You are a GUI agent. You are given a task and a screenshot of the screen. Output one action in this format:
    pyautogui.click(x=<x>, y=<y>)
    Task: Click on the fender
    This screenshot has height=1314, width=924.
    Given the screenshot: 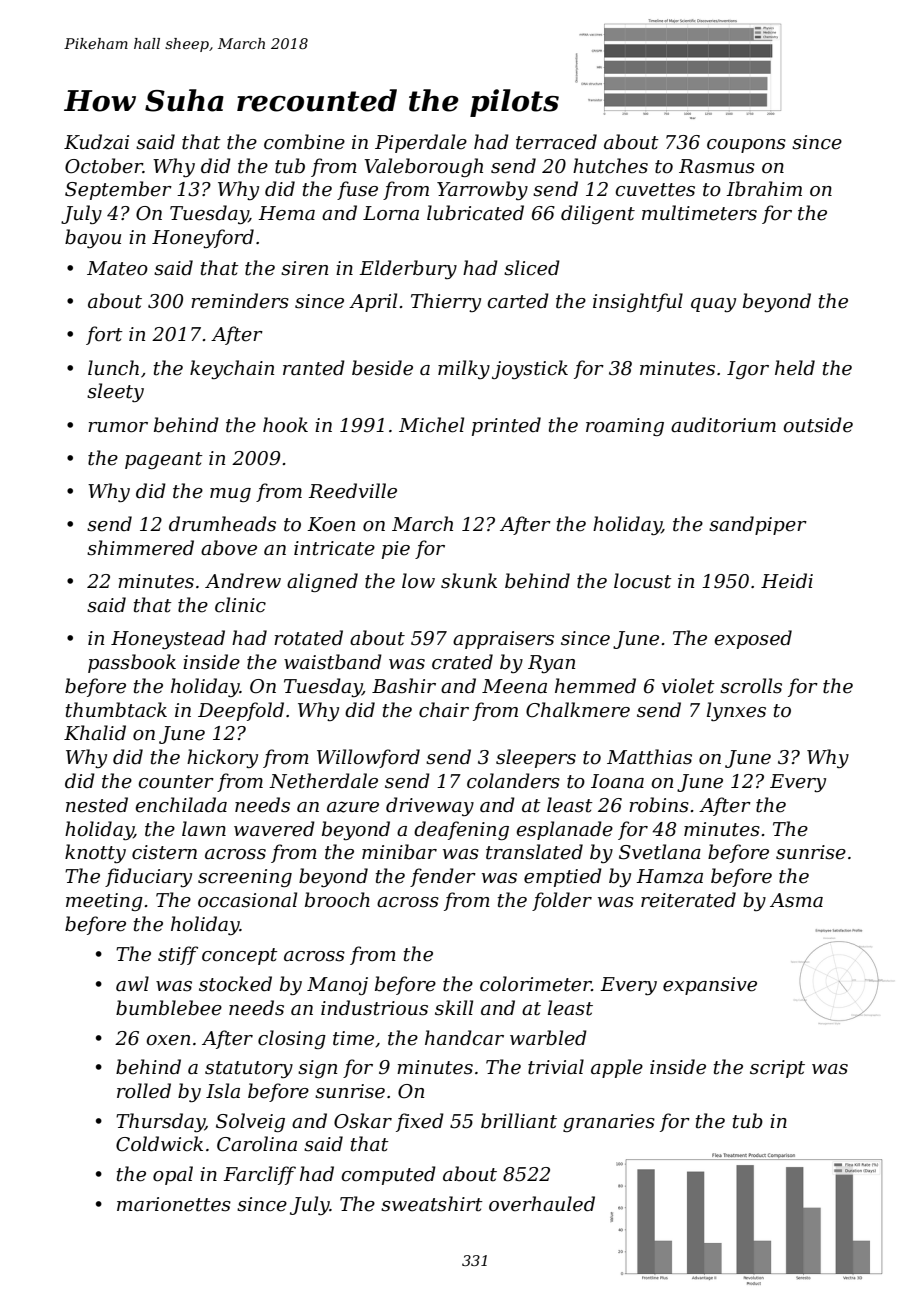 What is the action you would take?
    pyautogui.click(x=443, y=877)
